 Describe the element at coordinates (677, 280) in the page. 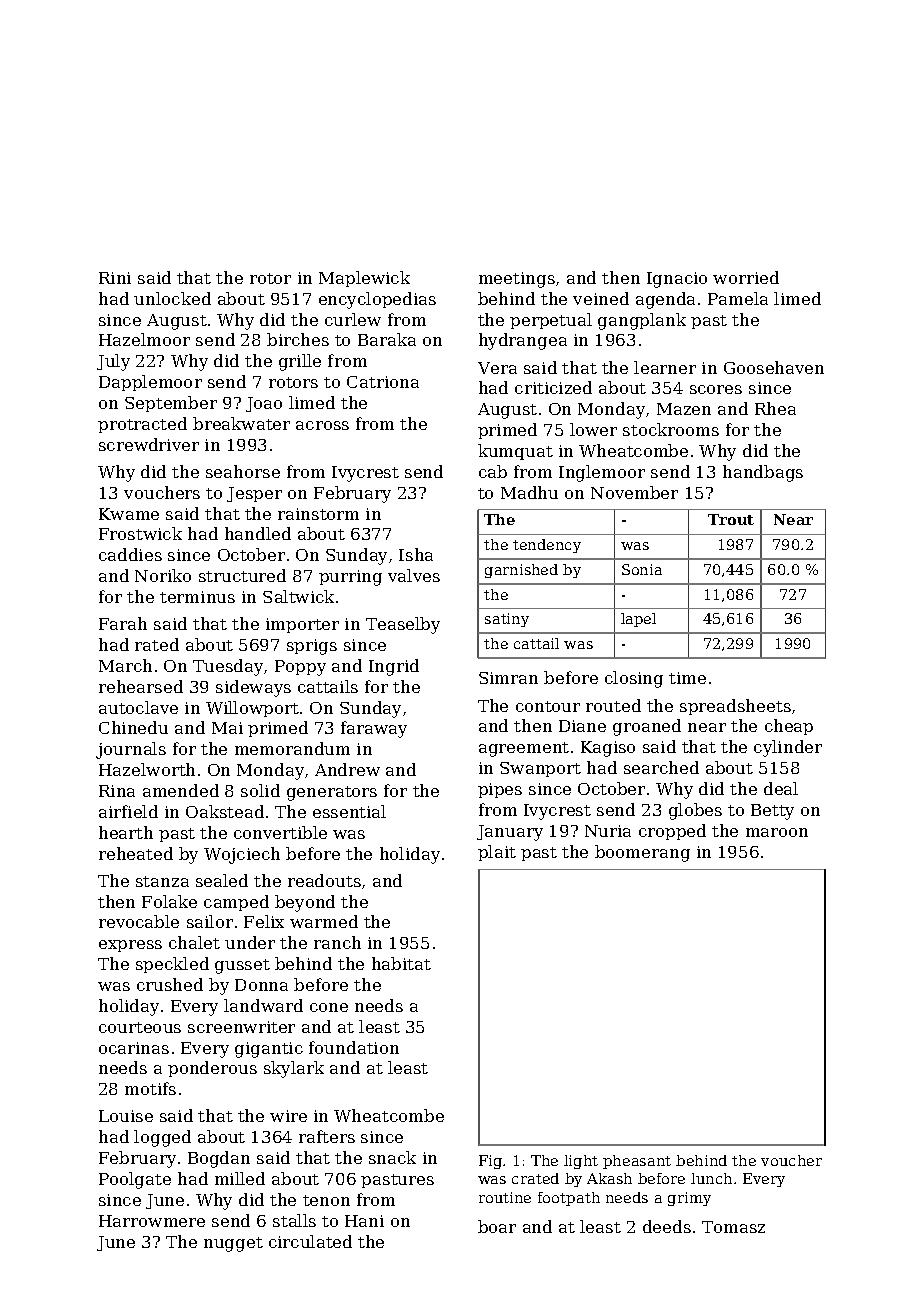

I see `Ignacio` at that location.
